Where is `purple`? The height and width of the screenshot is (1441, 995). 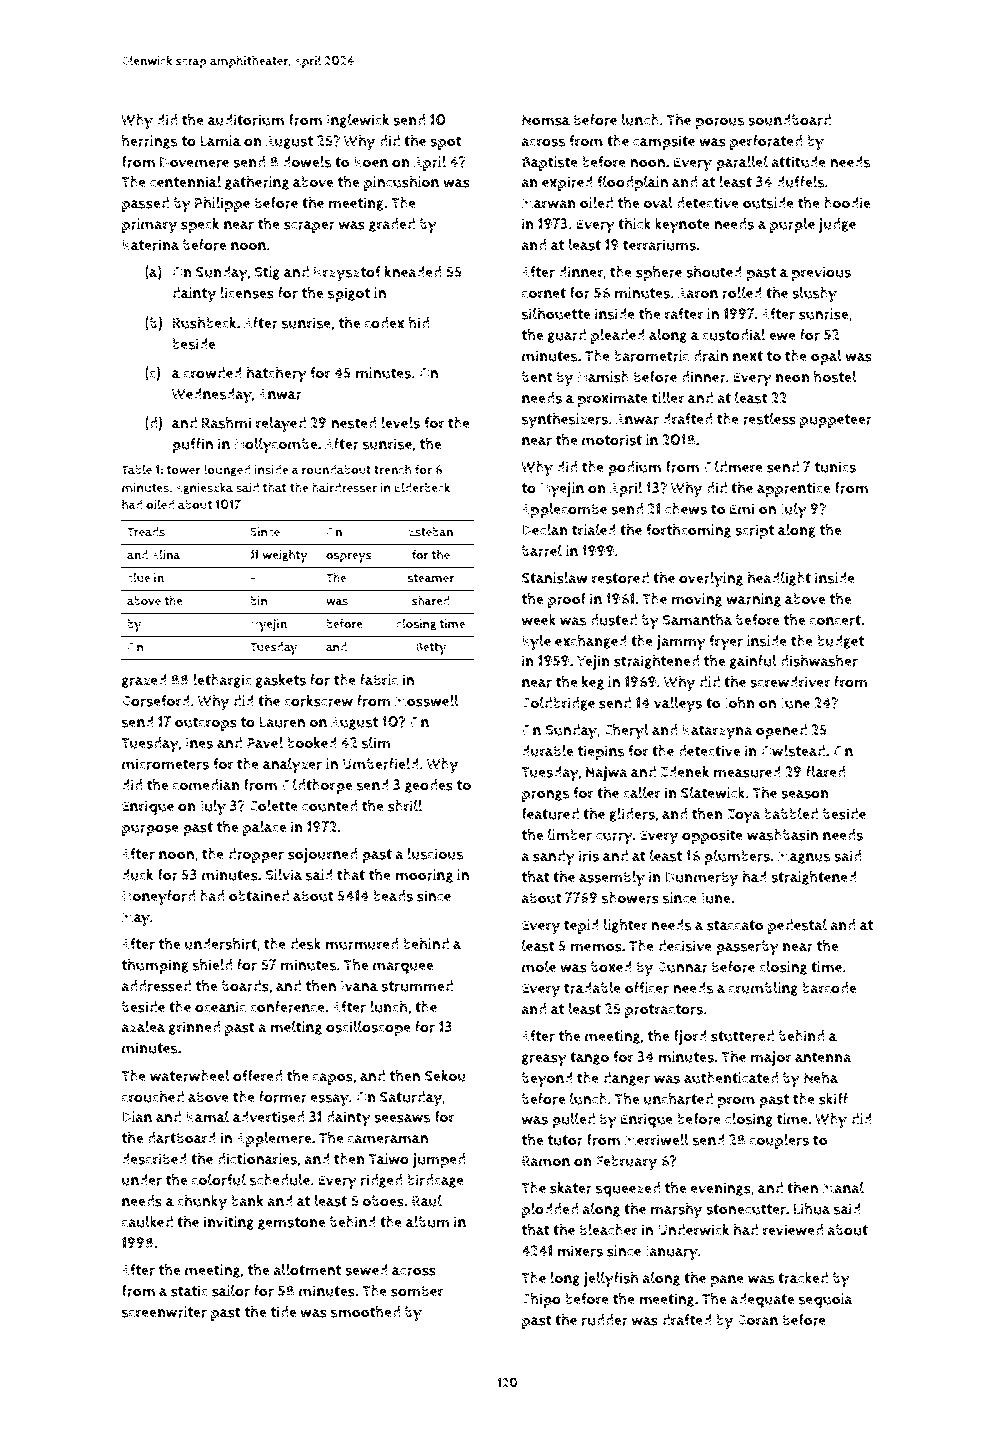
purple is located at coordinates (792, 225).
